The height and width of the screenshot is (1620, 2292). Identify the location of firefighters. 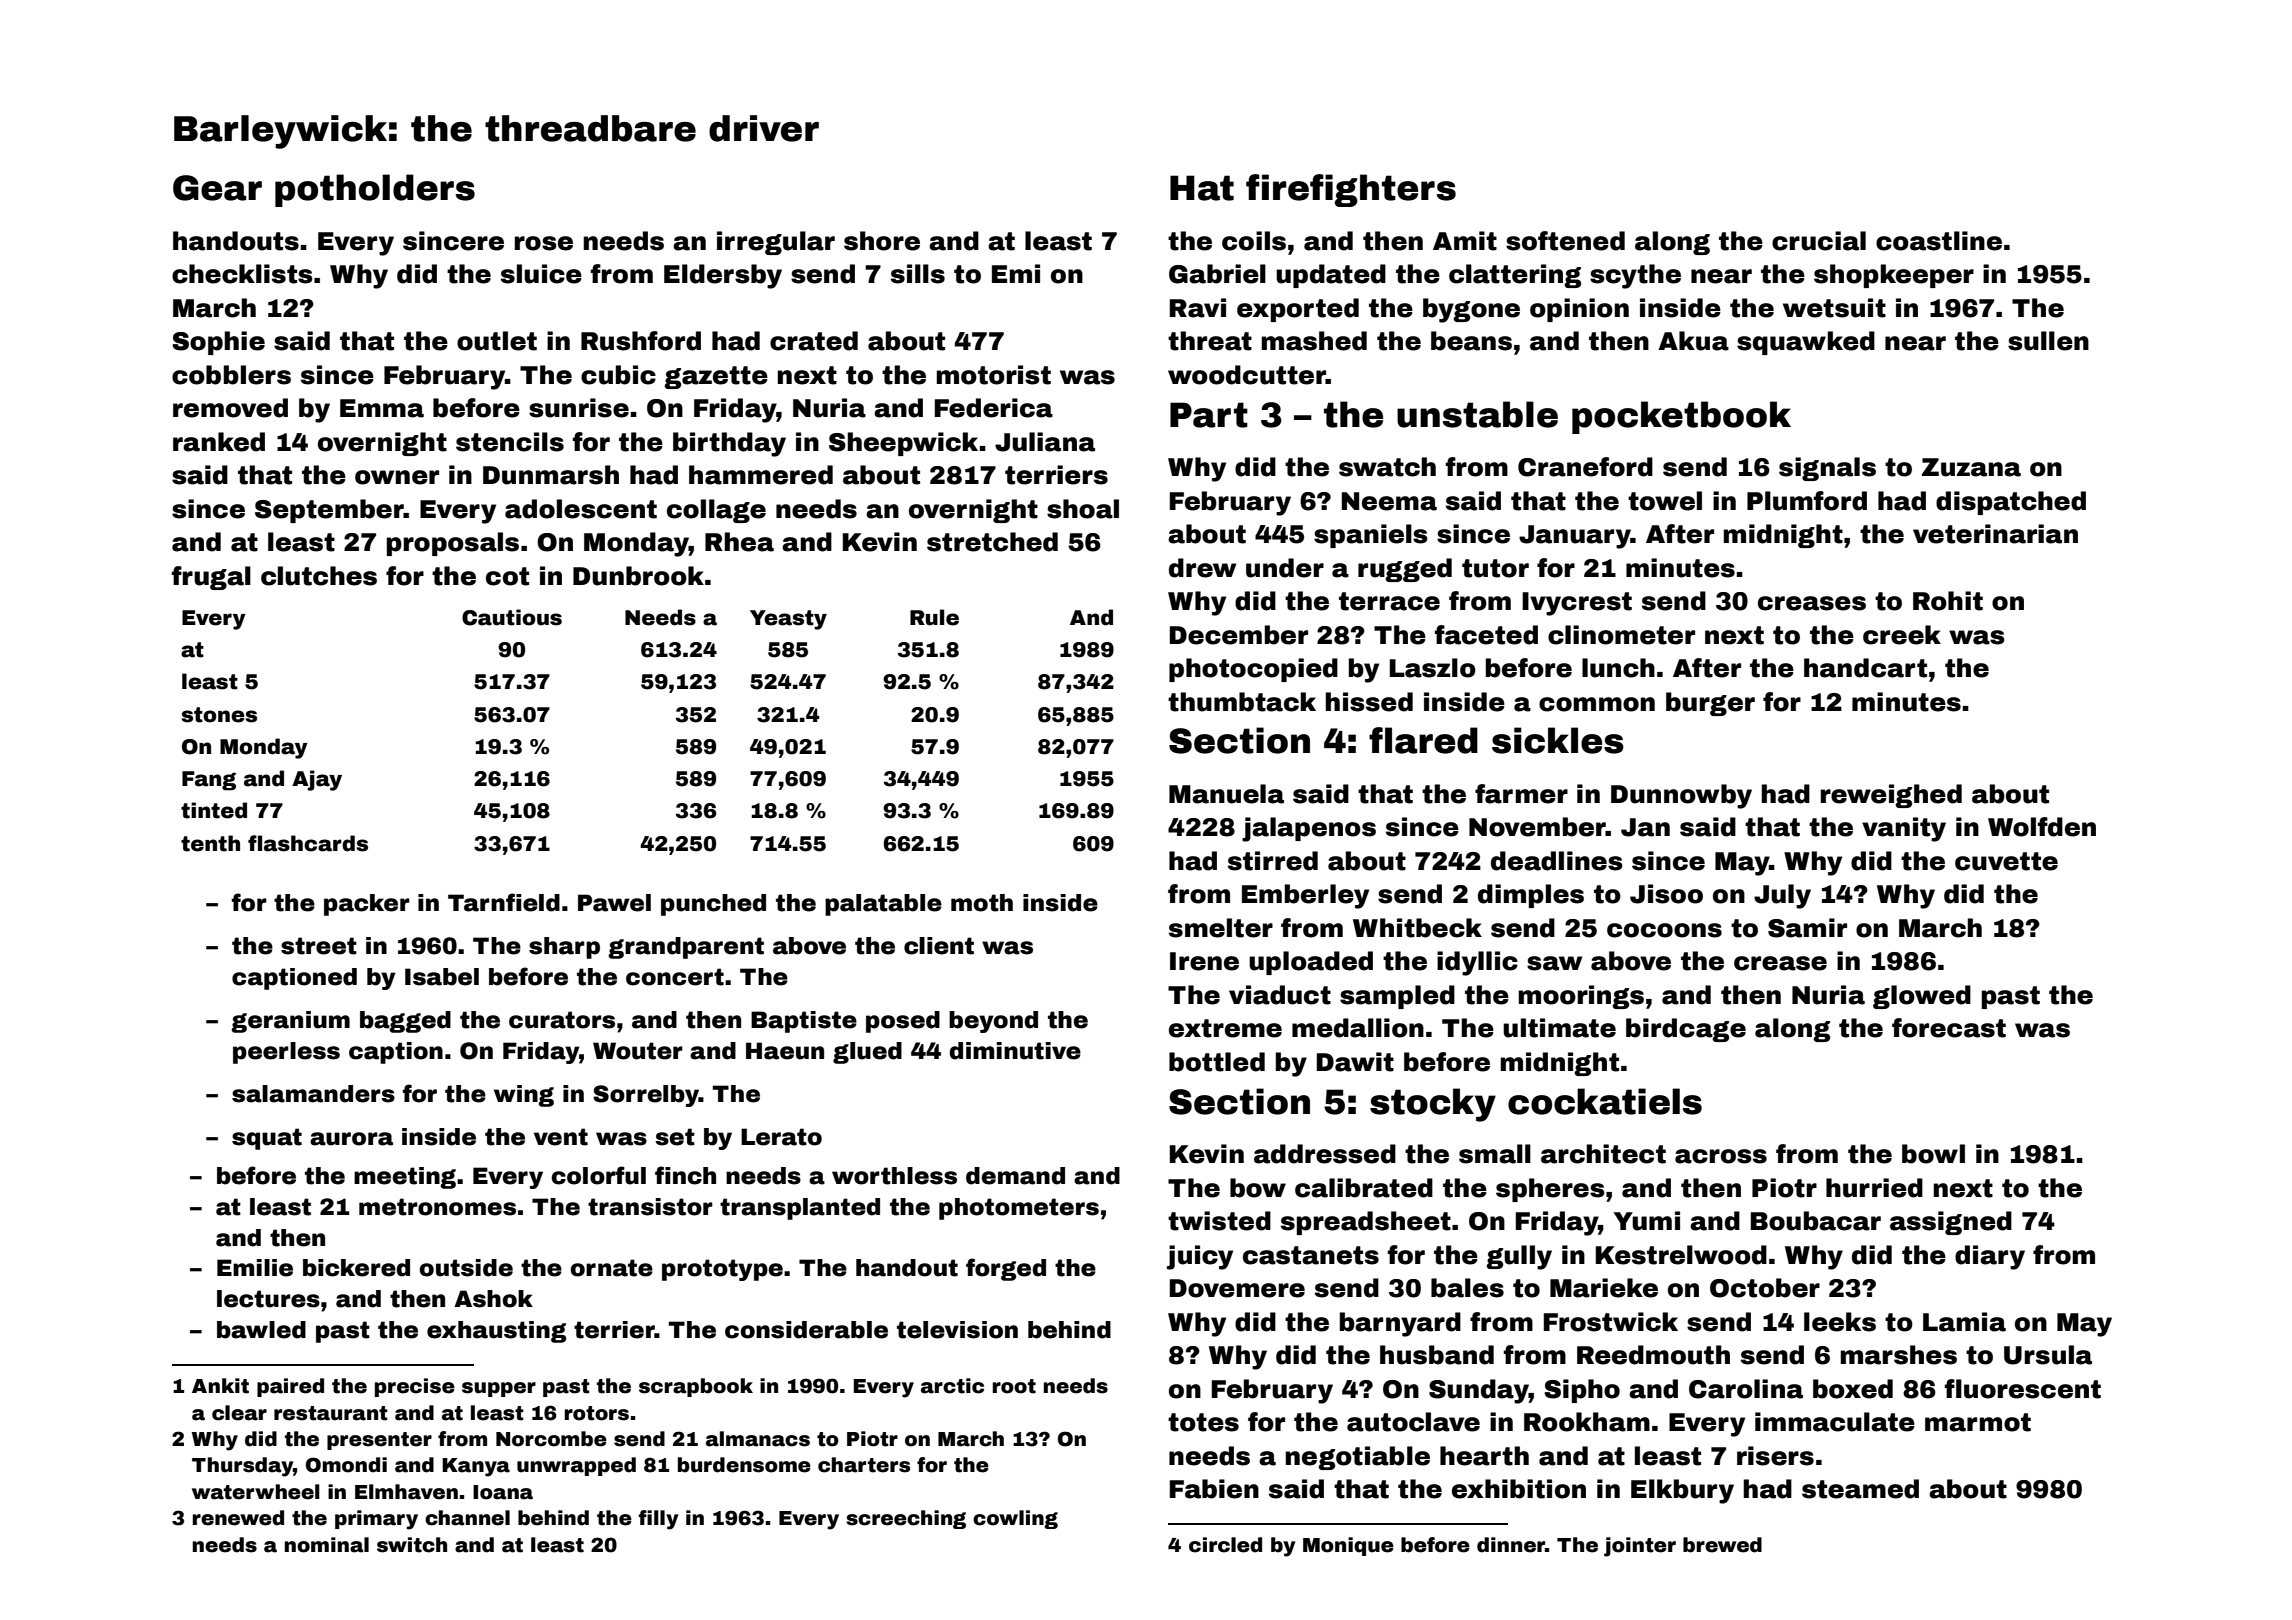
(1351, 190).
